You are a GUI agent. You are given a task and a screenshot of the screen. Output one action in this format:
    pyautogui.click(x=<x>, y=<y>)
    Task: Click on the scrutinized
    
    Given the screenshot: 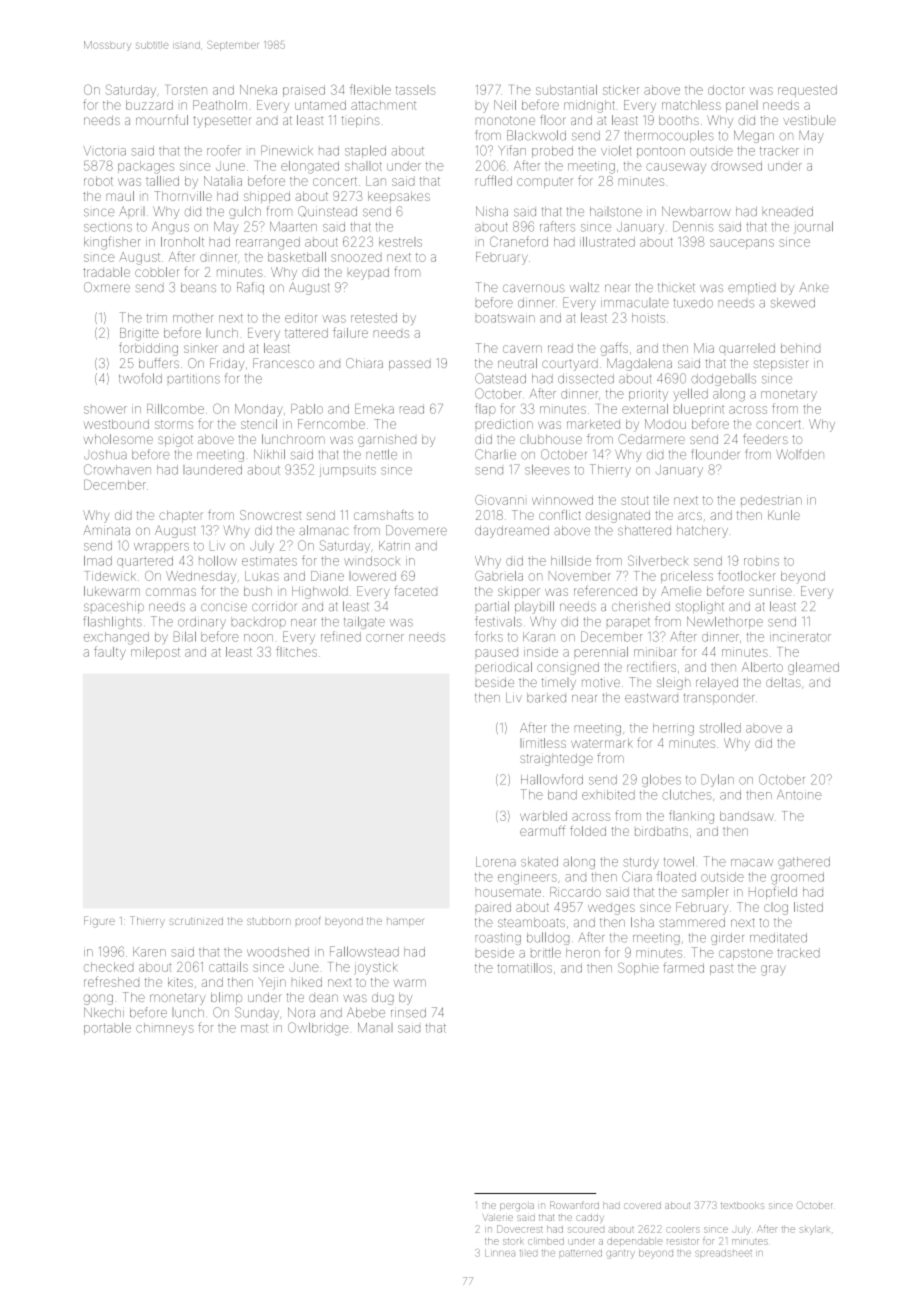 What is the action you would take?
    pyautogui.click(x=196, y=921)
